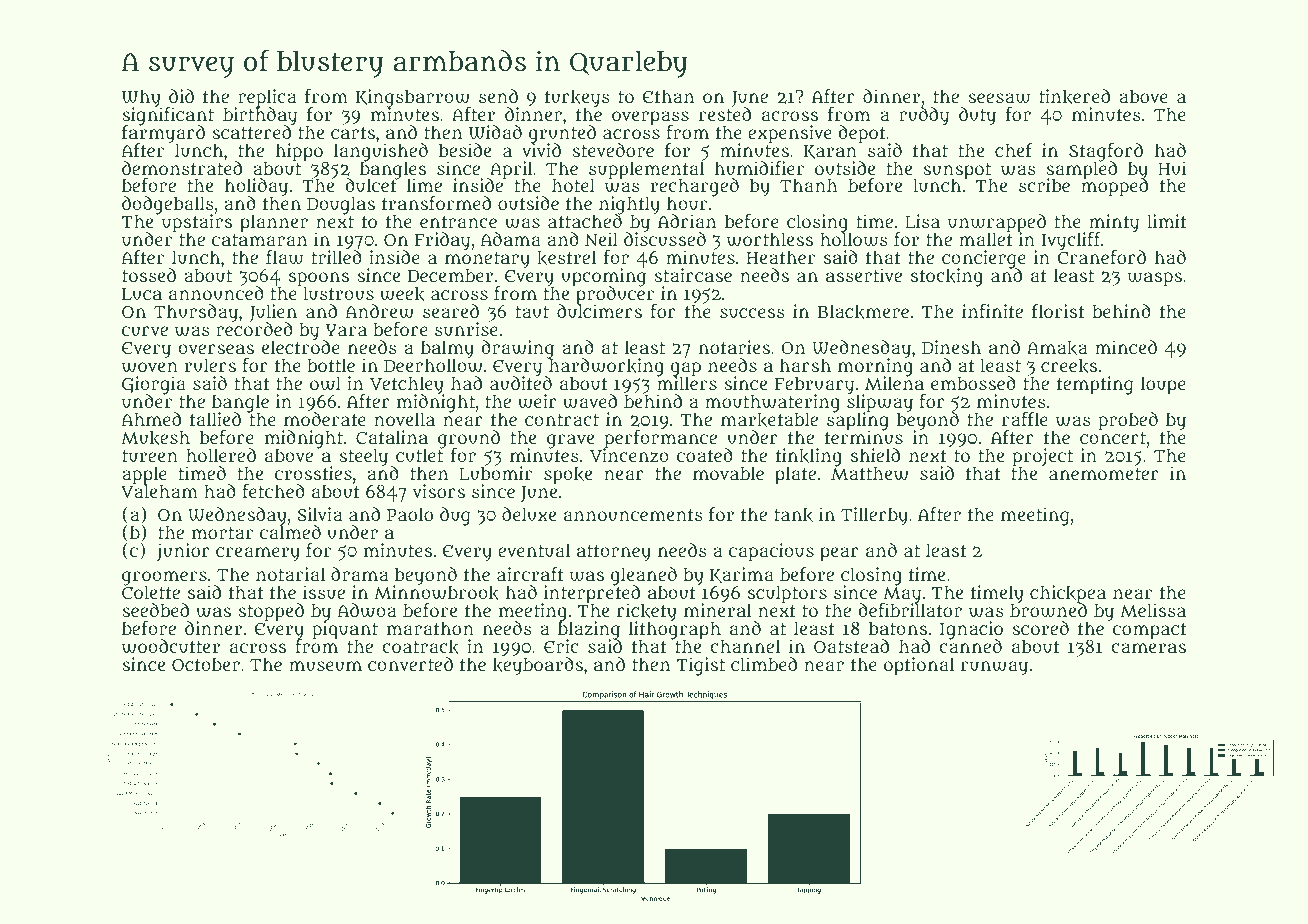 Image resolution: width=1308 pixels, height=924 pixels. I want to click on tank, so click(793, 515).
